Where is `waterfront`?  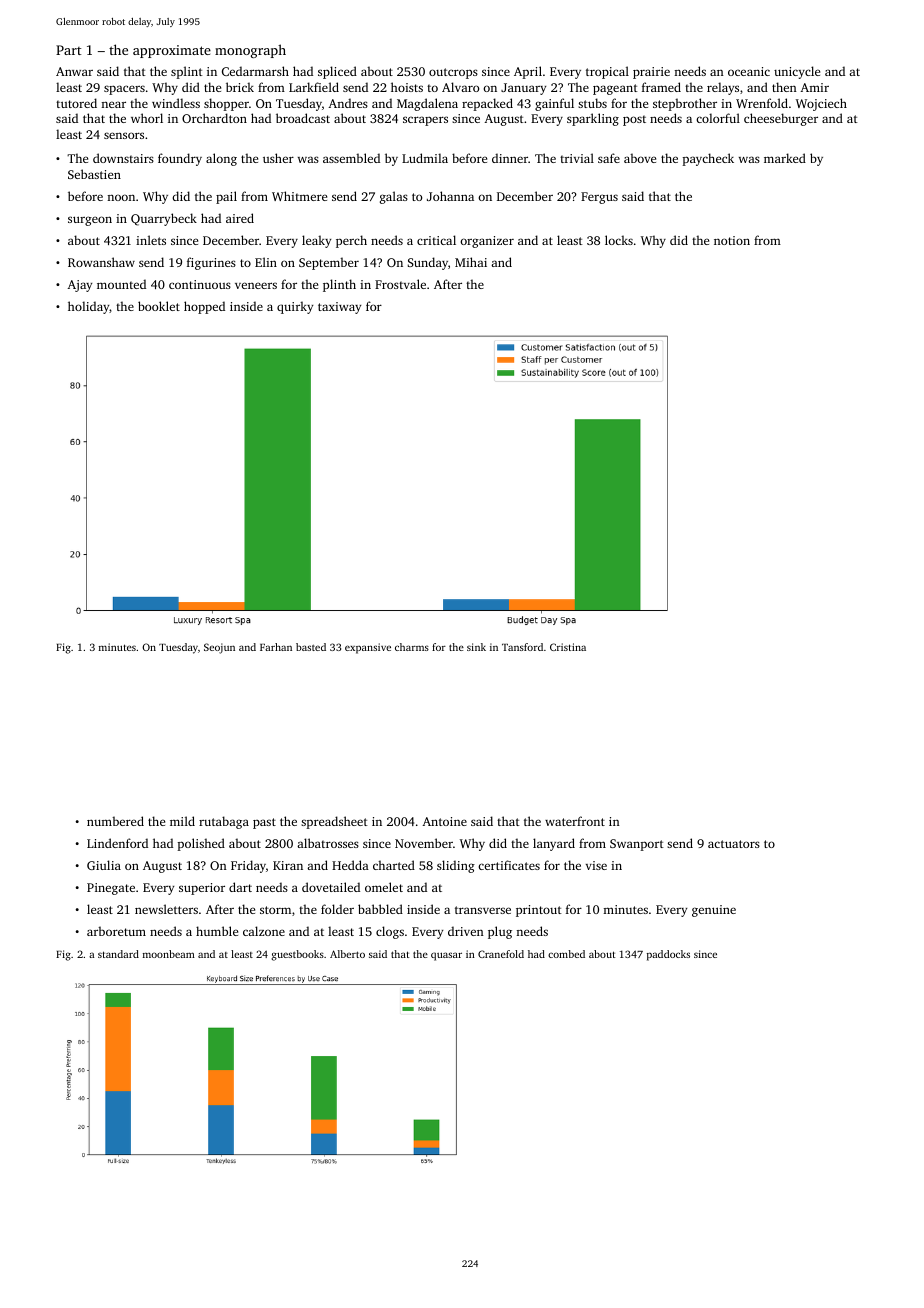 waterfront is located at coordinates (575, 821).
